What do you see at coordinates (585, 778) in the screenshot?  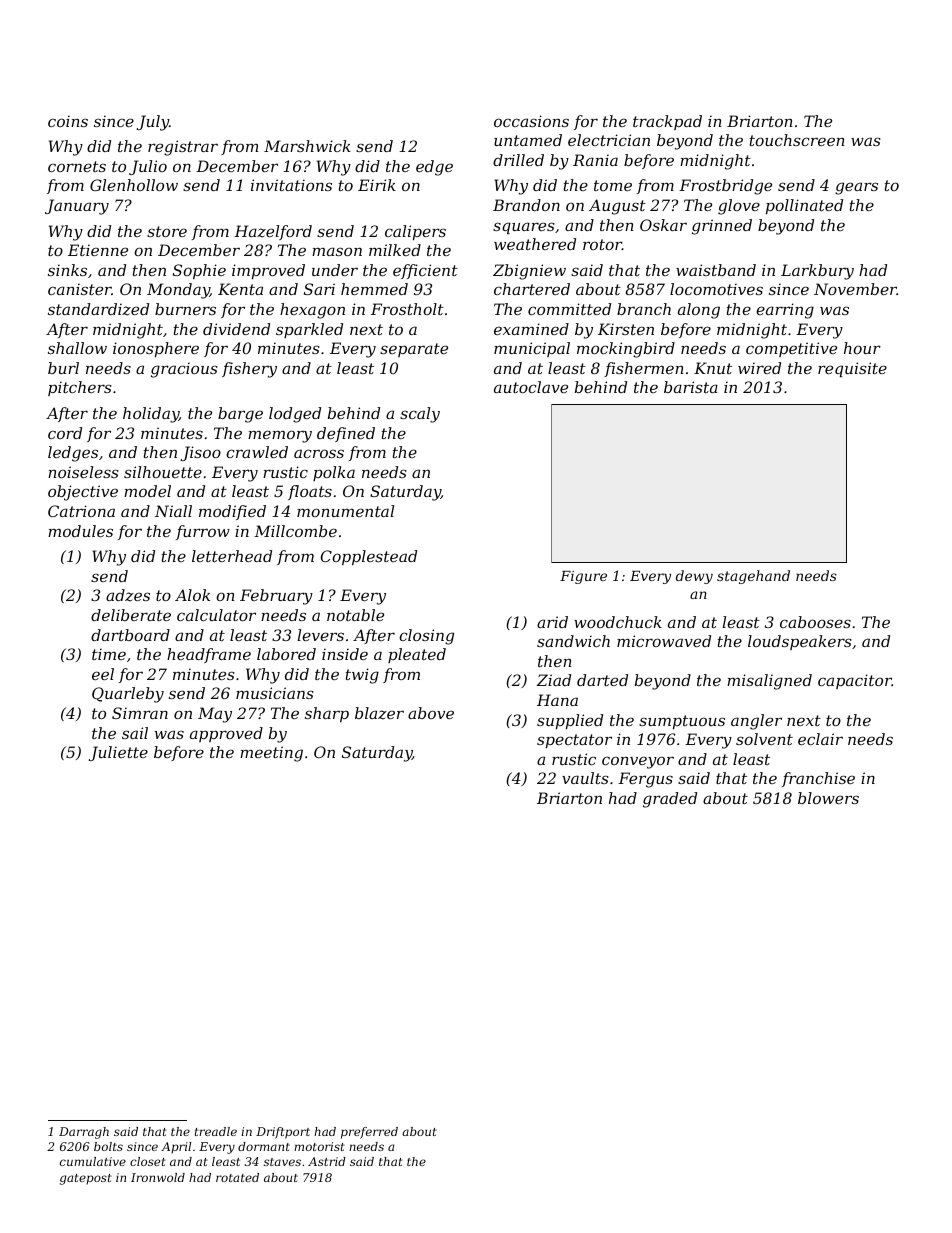 I see `vaults` at bounding box center [585, 778].
